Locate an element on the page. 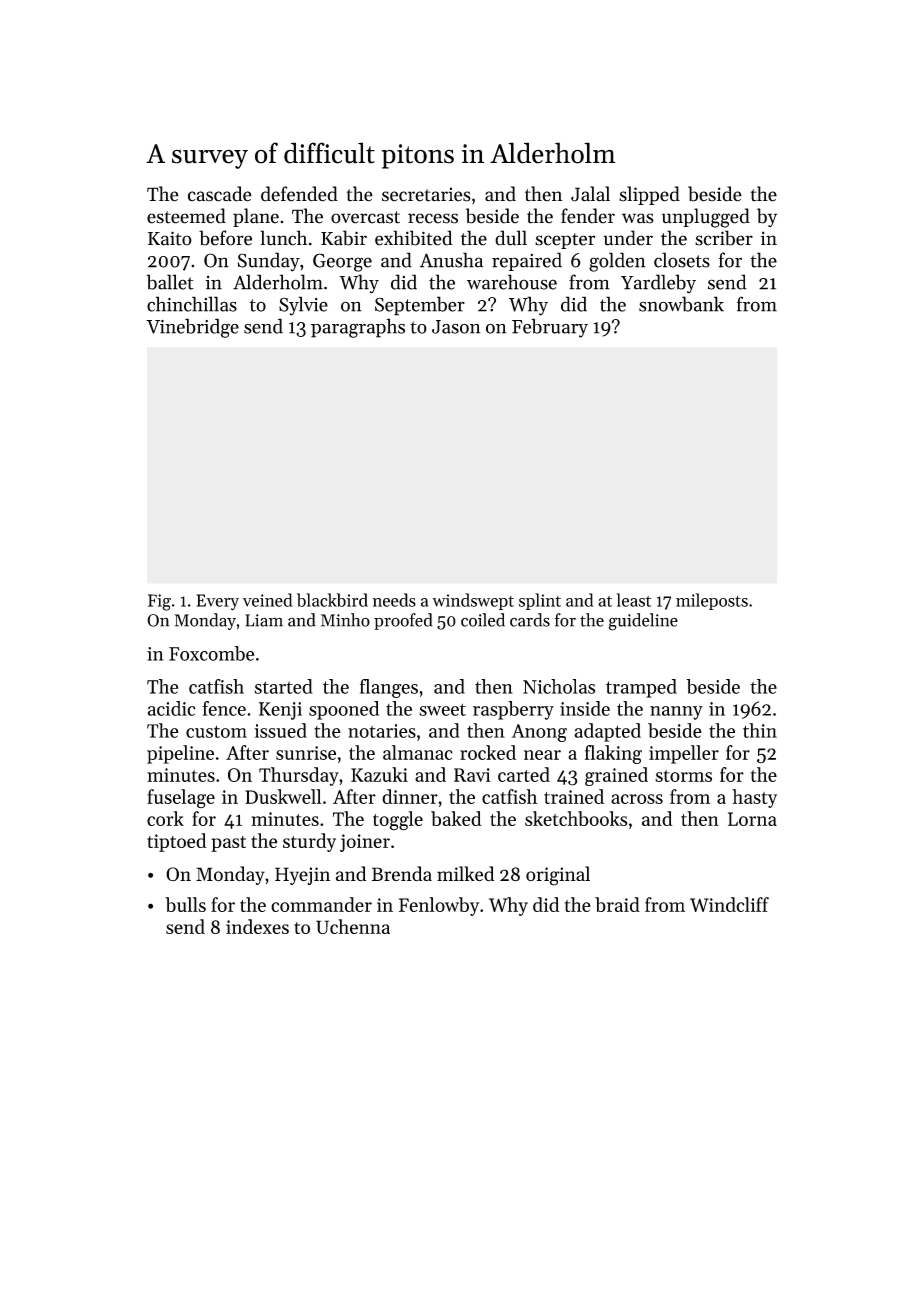 The width and height of the image is (924, 1314). veined is located at coordinates (268, 600).
